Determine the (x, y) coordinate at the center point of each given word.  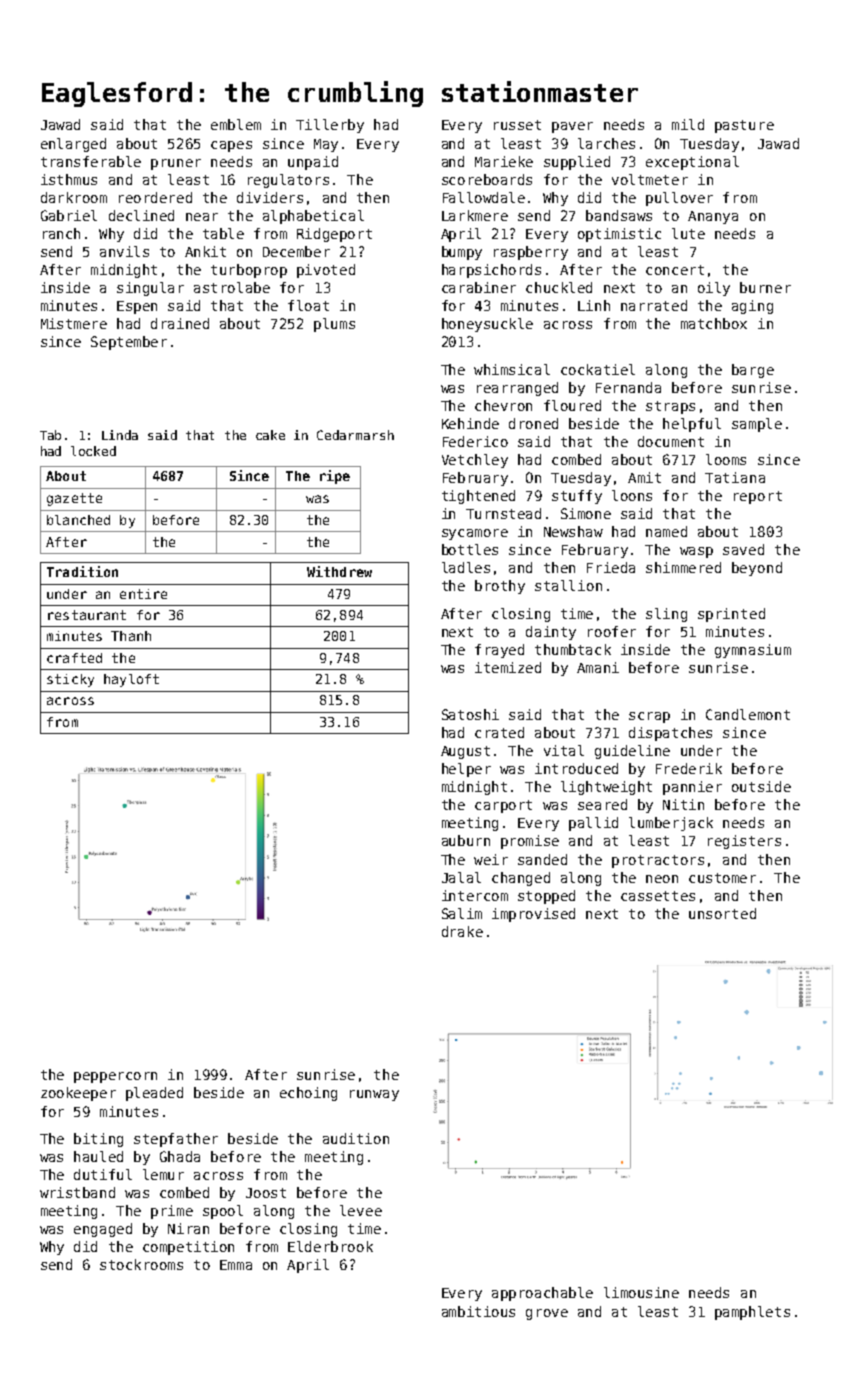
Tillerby (330, 126)
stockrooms (141, 1264)
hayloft (131, 680)
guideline (632, 752)
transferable (91, 161)
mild (688, 124)
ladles (466, 567)
